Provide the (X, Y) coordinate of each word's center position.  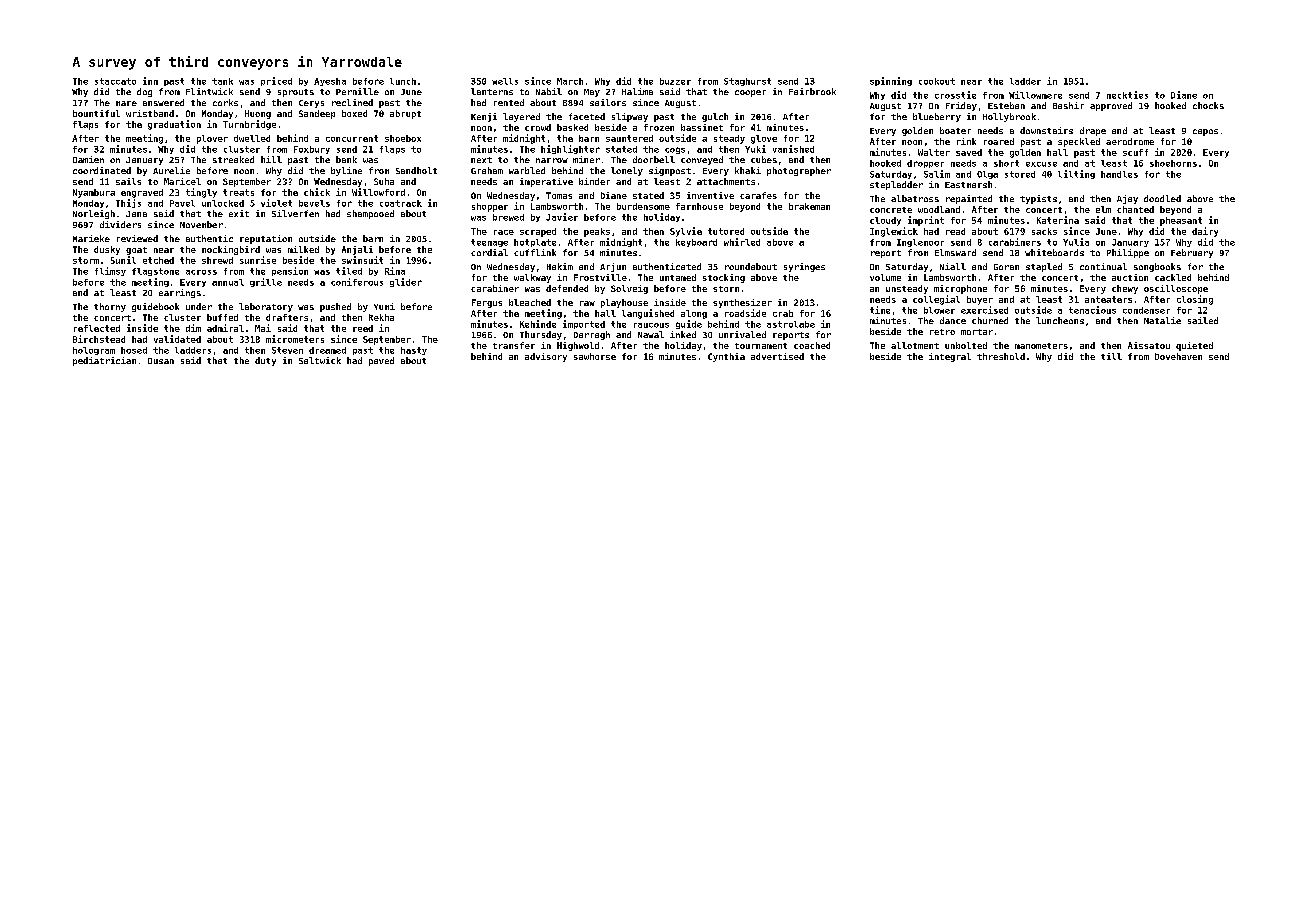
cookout (937, 81)
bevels (314, 203)
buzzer (675, 81)
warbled (527, 170)
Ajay (1127, 199)
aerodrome (1130, 141)
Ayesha (330, 82)
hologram (94, 351)
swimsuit (362, 260)
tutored (726, 231)
